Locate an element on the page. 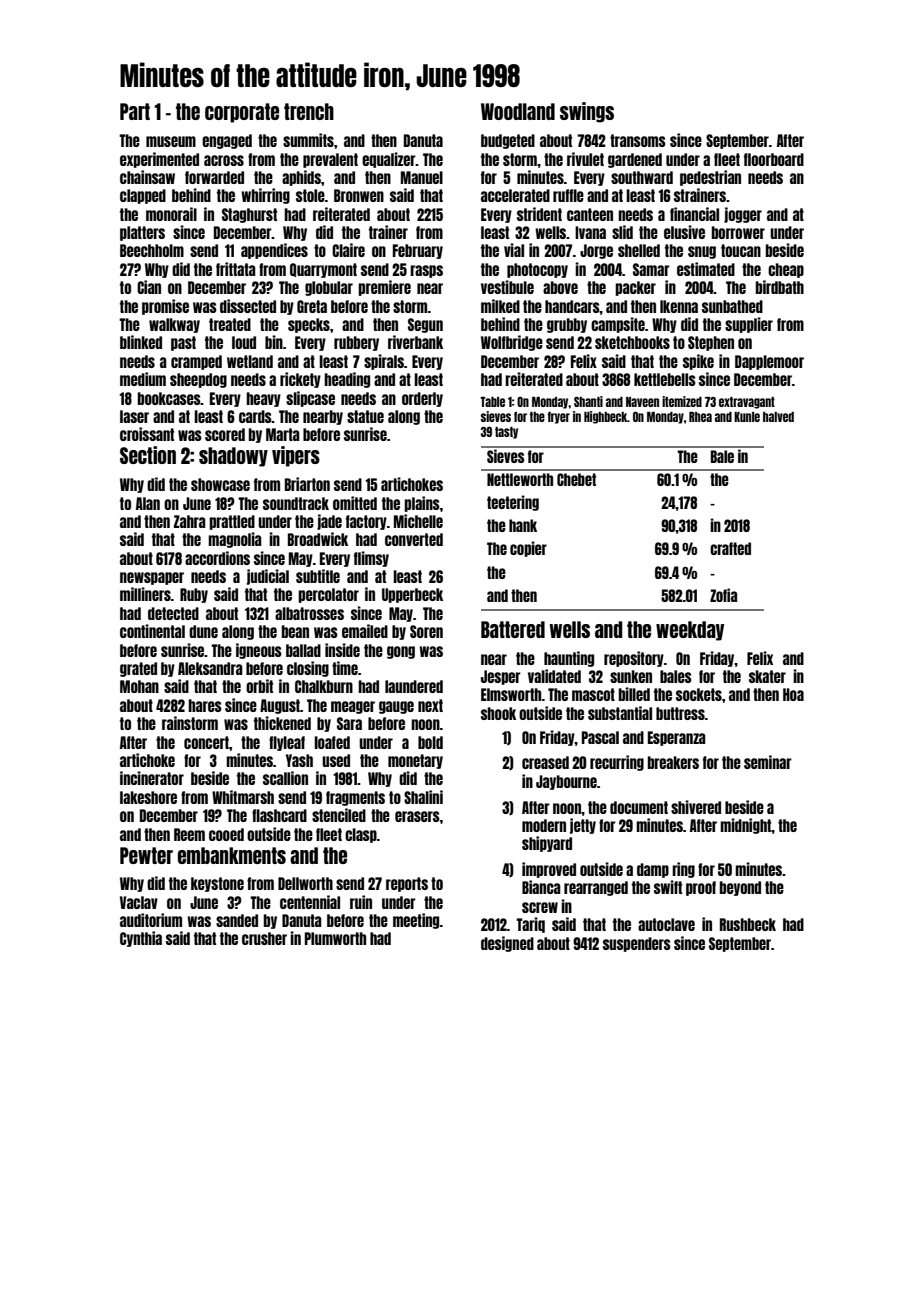 The height and width of the page is (1308, 924). Rhea is located at coordinates (700, 417).
